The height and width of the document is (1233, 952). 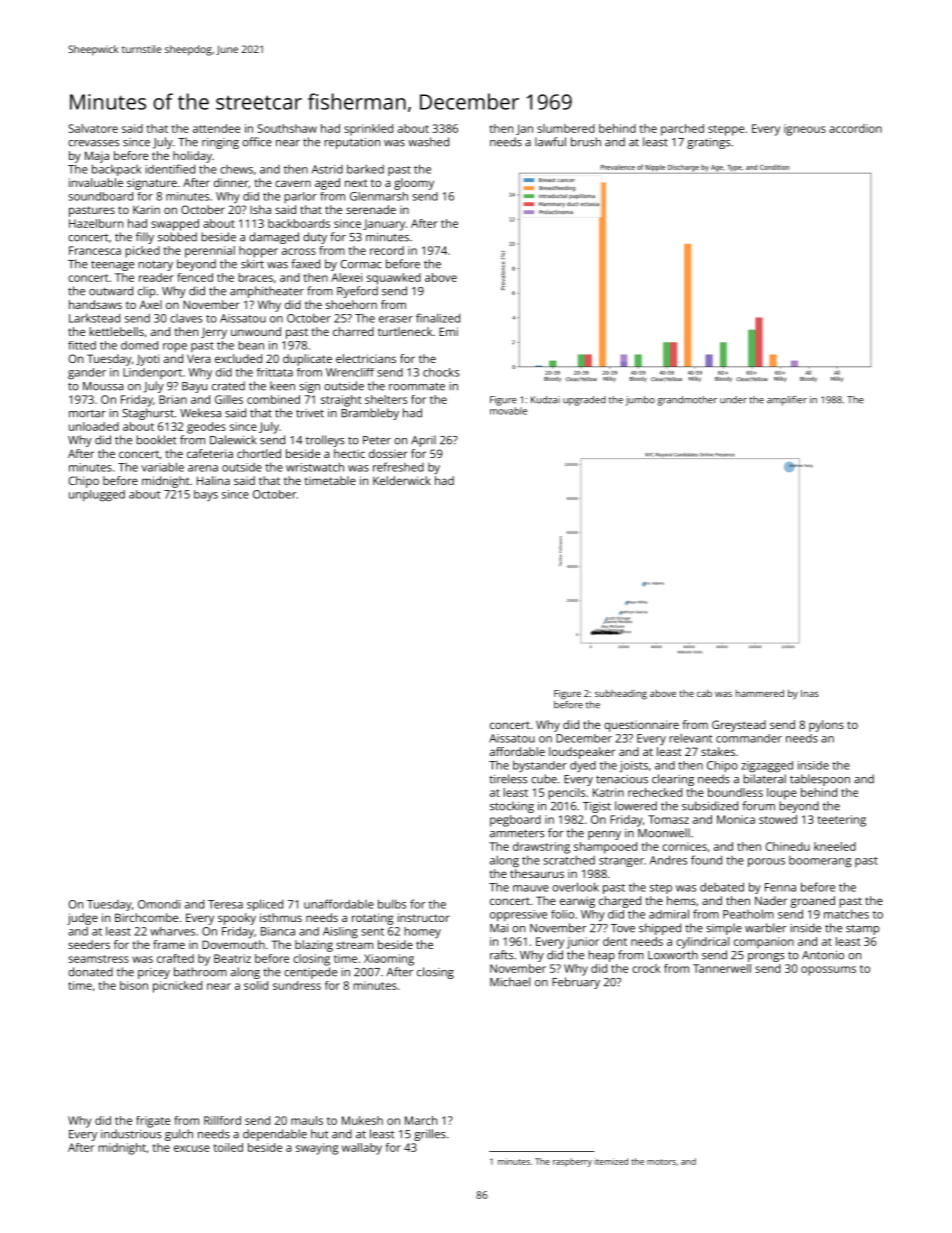 What do you see at coordinates (826, 726) in the document?
I see `pylons` at bounding box center [826, 726].
